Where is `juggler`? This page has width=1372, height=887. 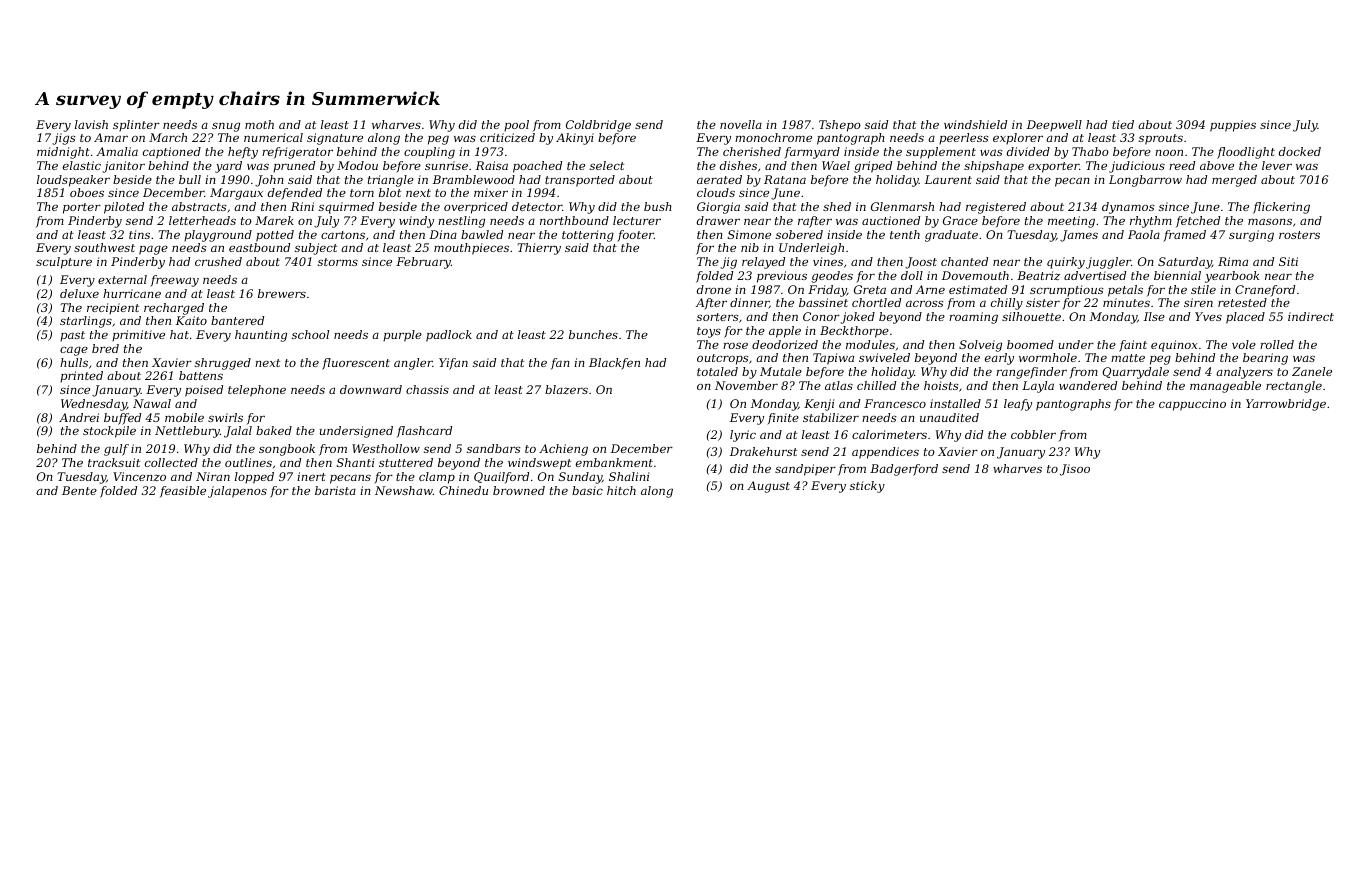
juggler is located at coordinates (1108, 263).
